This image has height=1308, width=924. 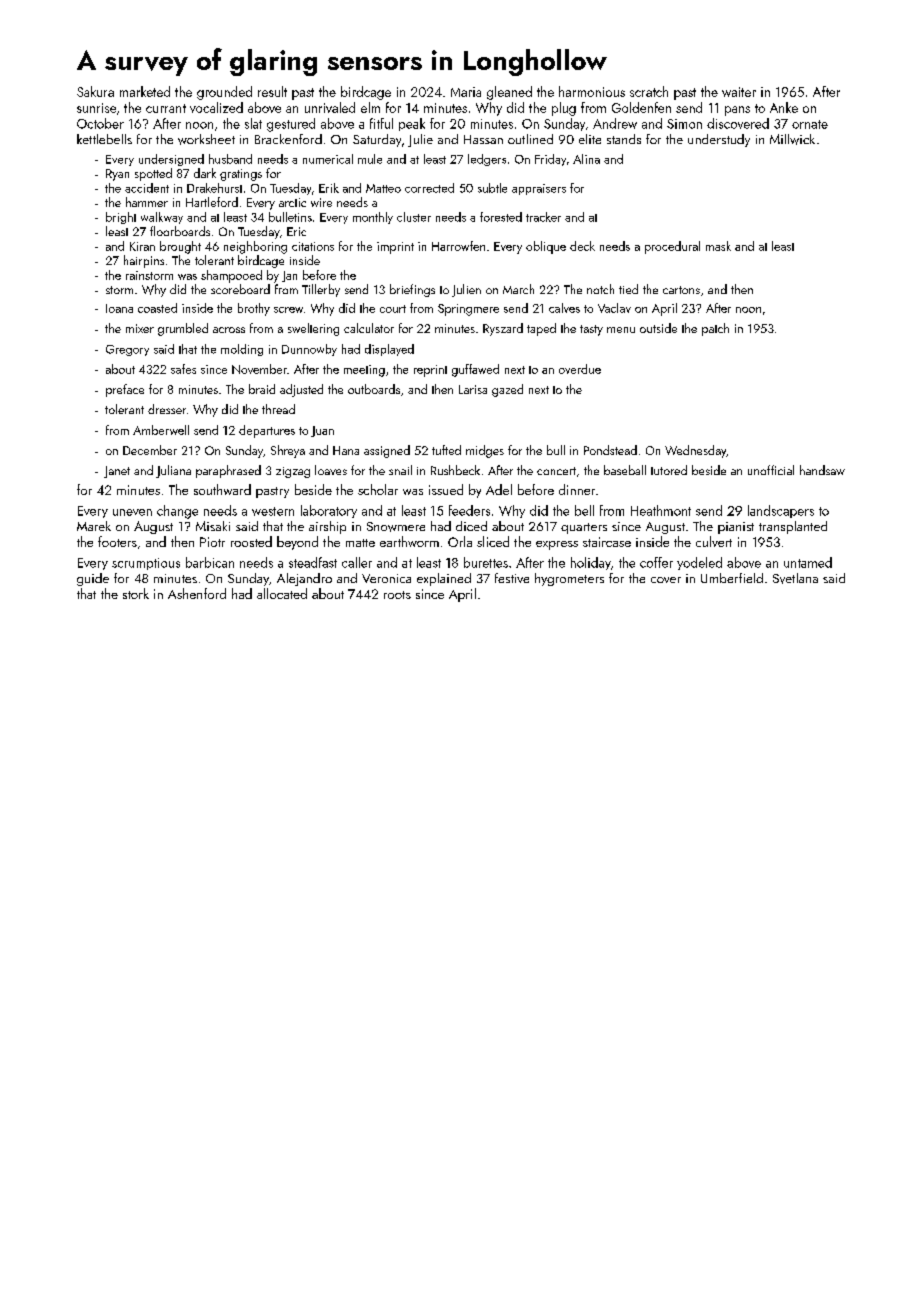 I want to click on Simon, so click(x=684, y=124).
